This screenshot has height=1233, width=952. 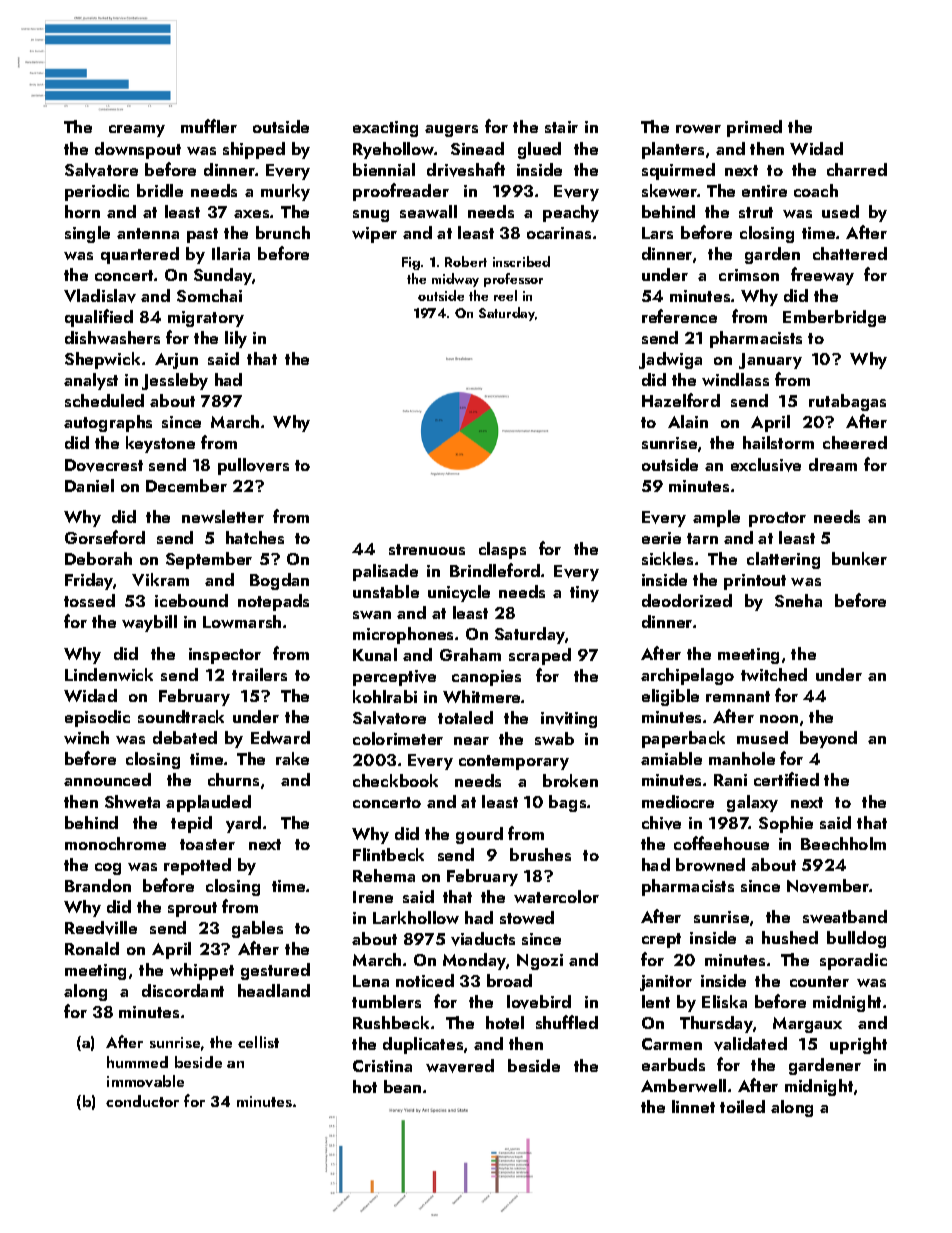 I want to click on bean, so click(x=402, y=1086).
